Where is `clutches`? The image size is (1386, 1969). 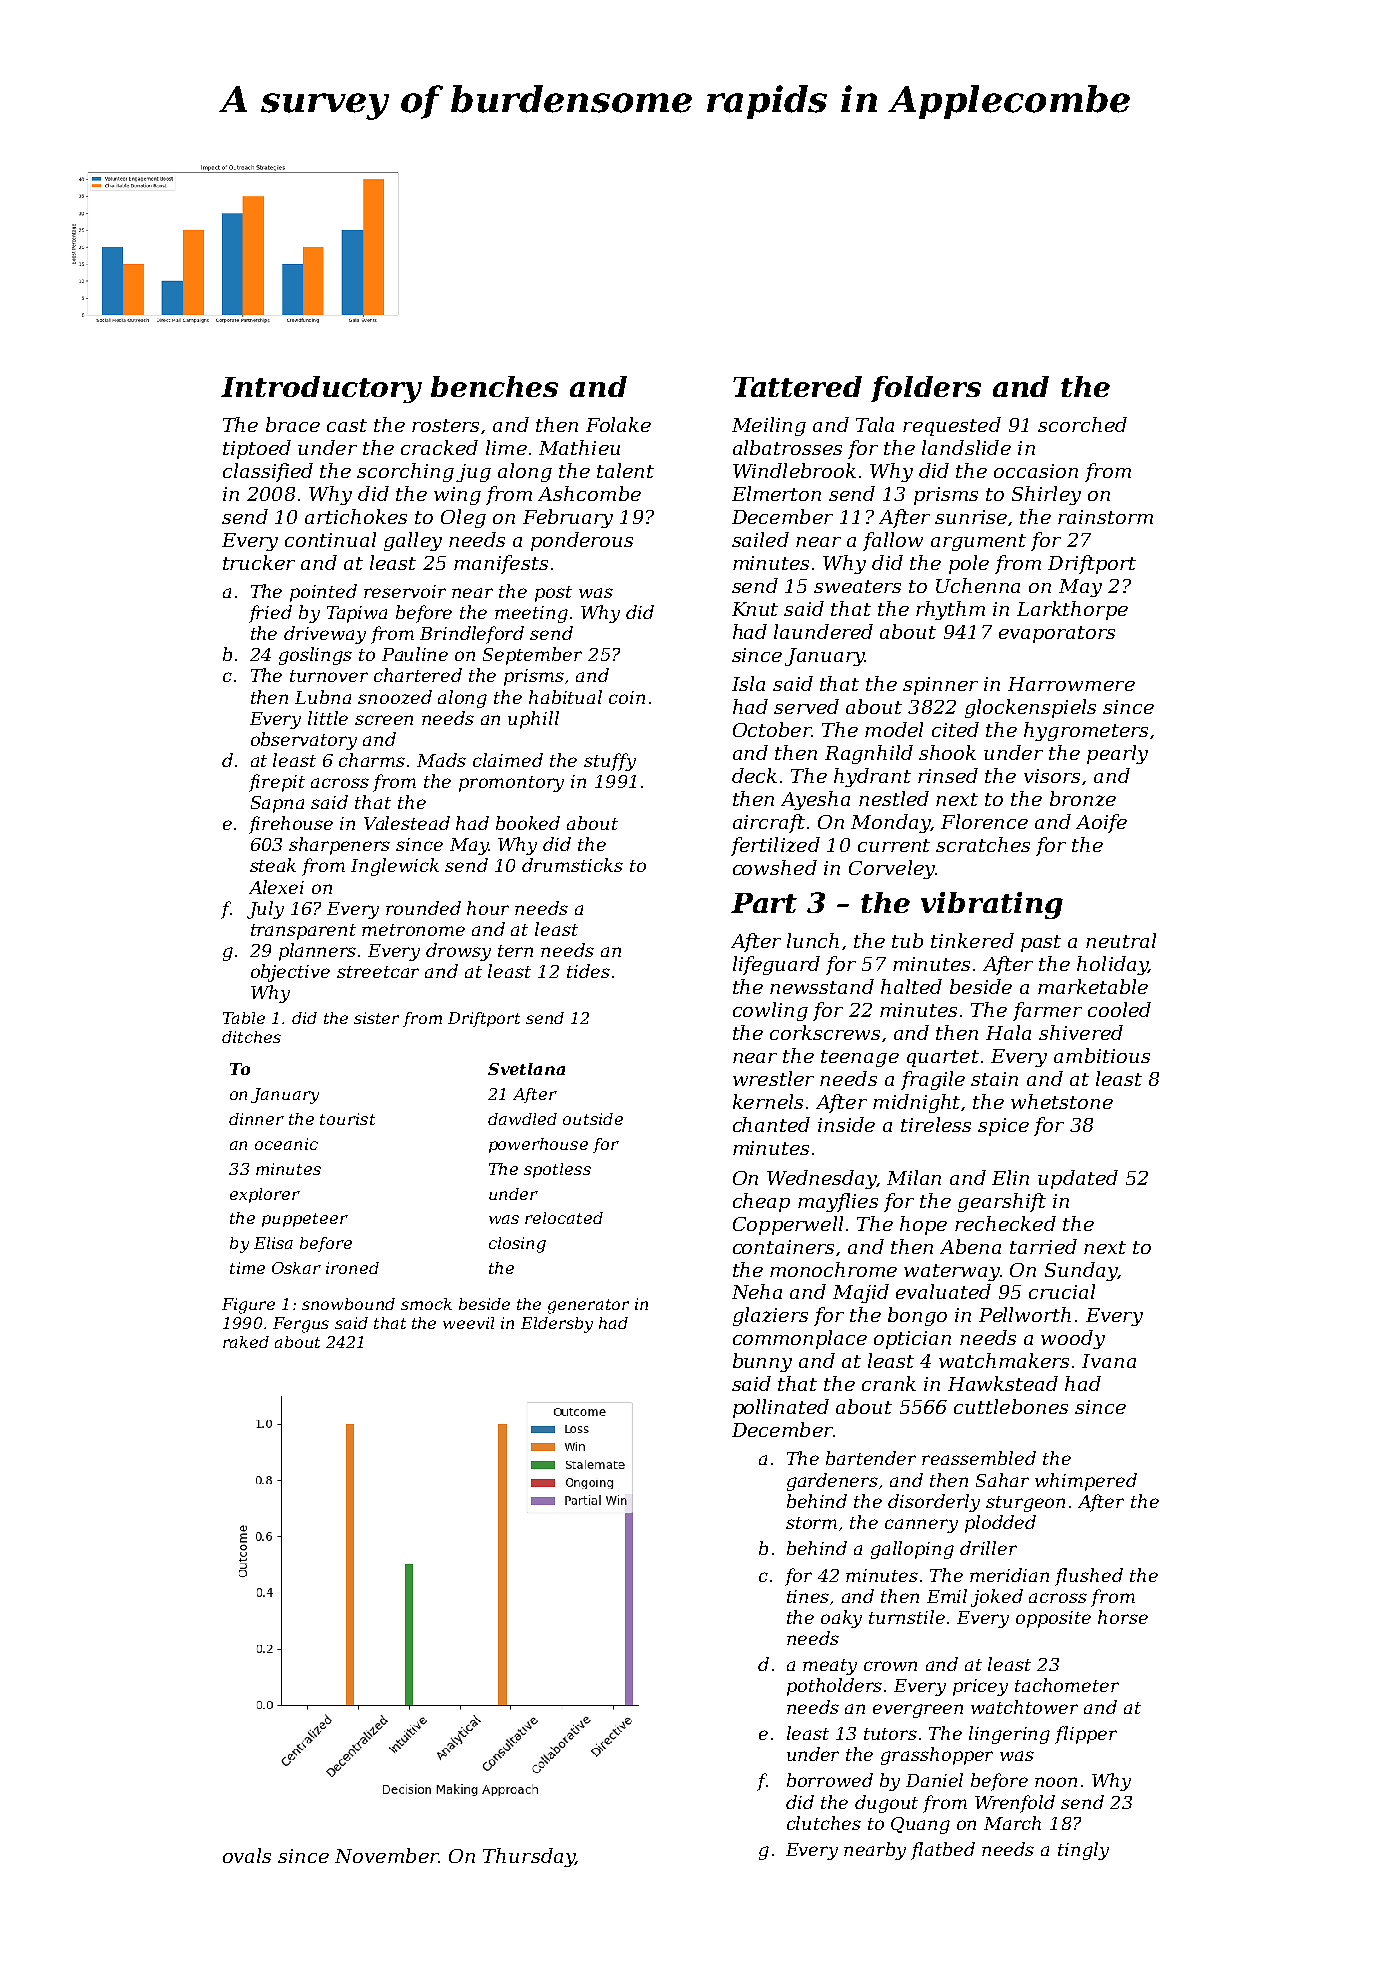
clutches is located at coordinates (824, 1823).
